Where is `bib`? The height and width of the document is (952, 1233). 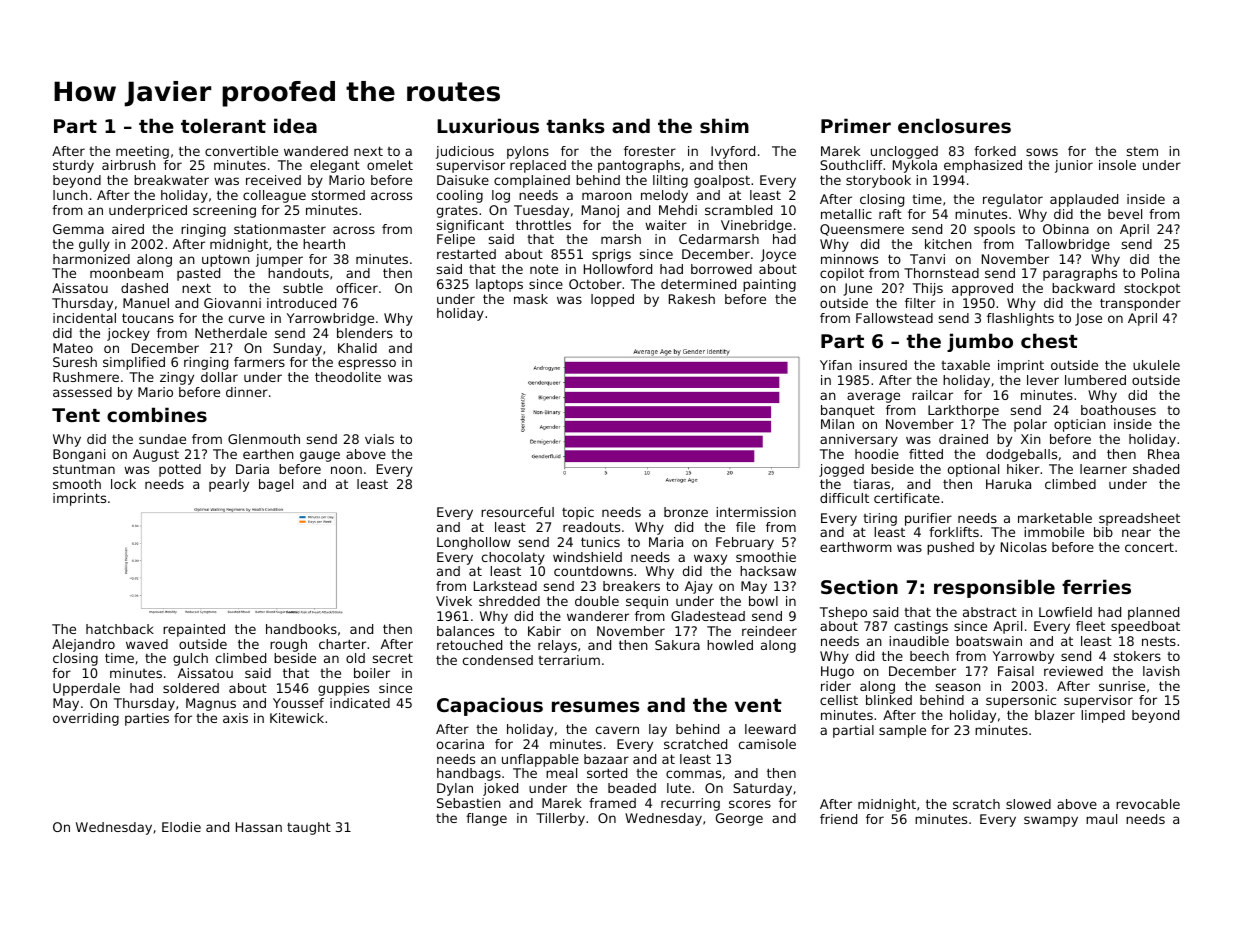
bib is located at coordinates (1103, 532).
